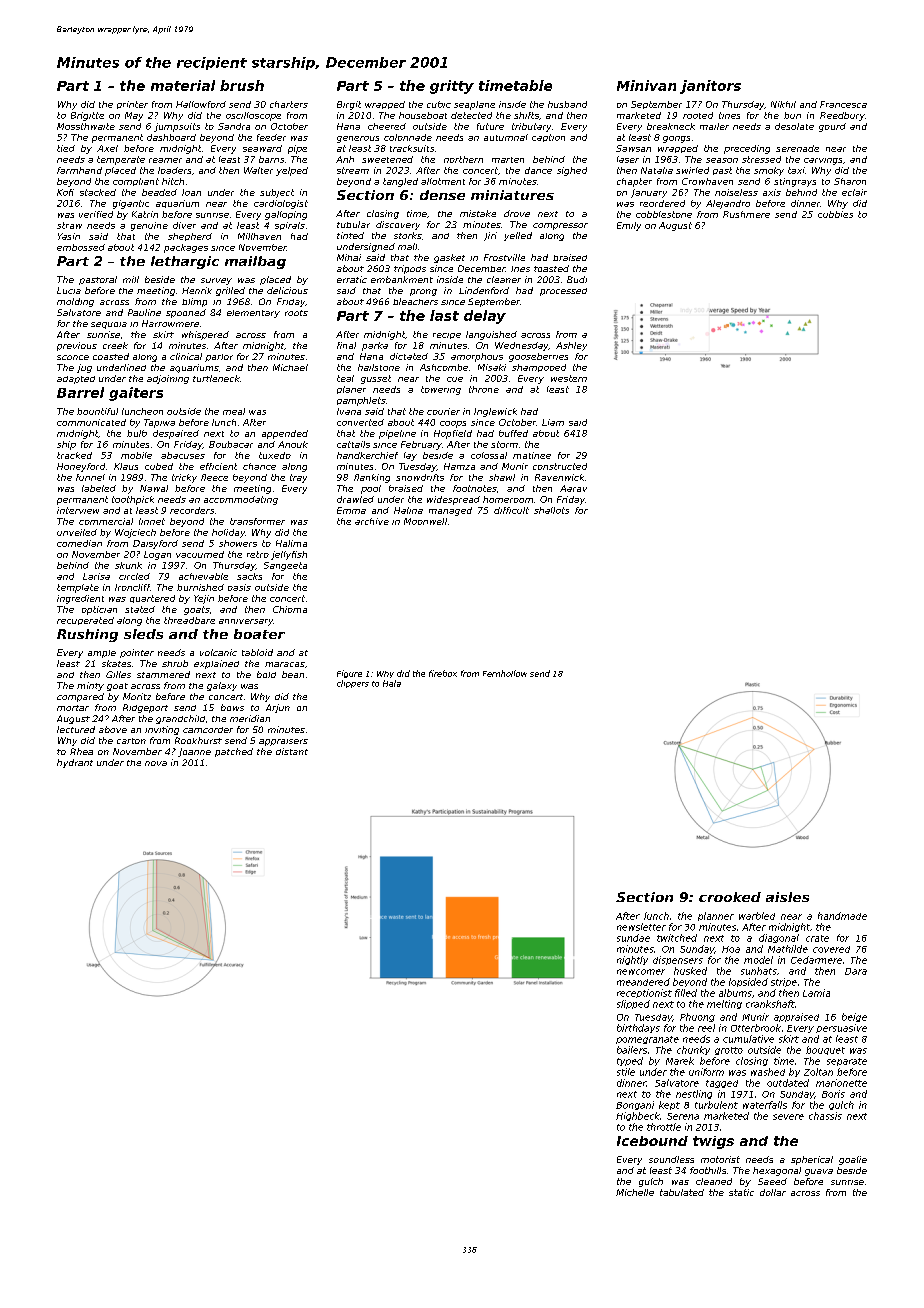 The image size is (924, 1308). I want to click on distant, so click(292, 751).
